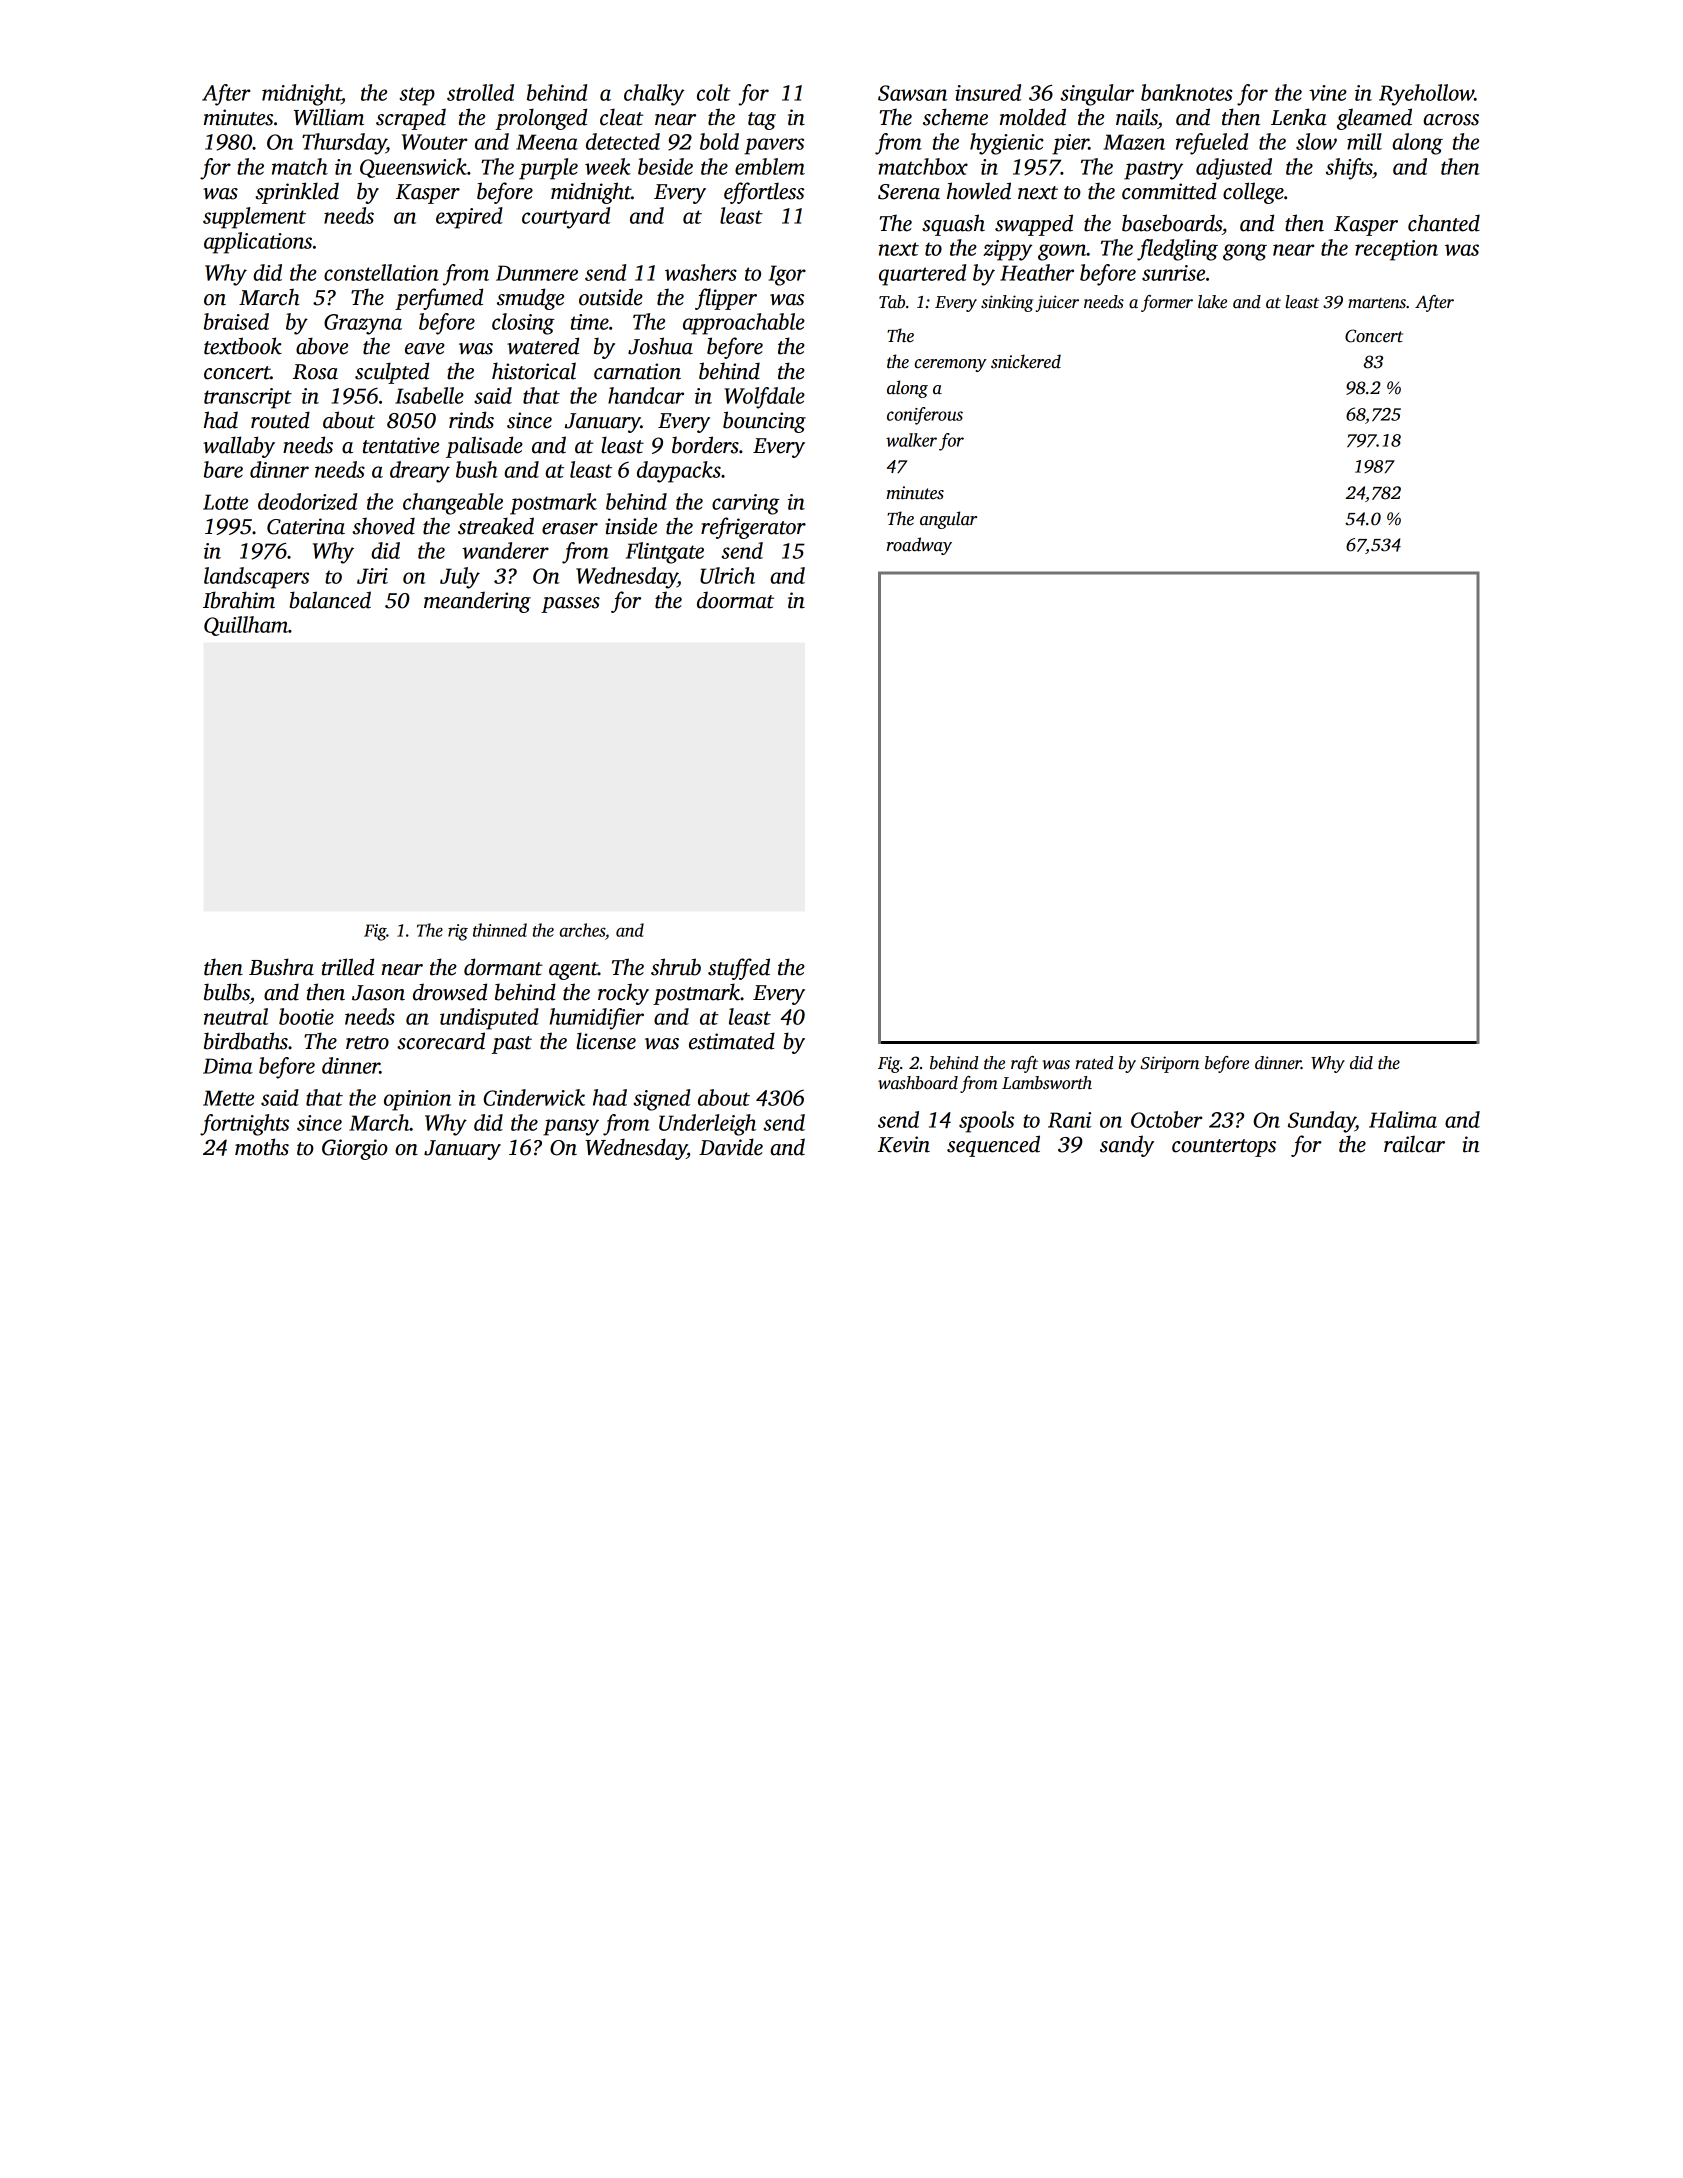 Image resolution: width=1683 pixels, height=2178 pixels. What do you see at coordinates (392, 373) in the screenshot?
I see `sculpted` at bounding box center [392, 373].
